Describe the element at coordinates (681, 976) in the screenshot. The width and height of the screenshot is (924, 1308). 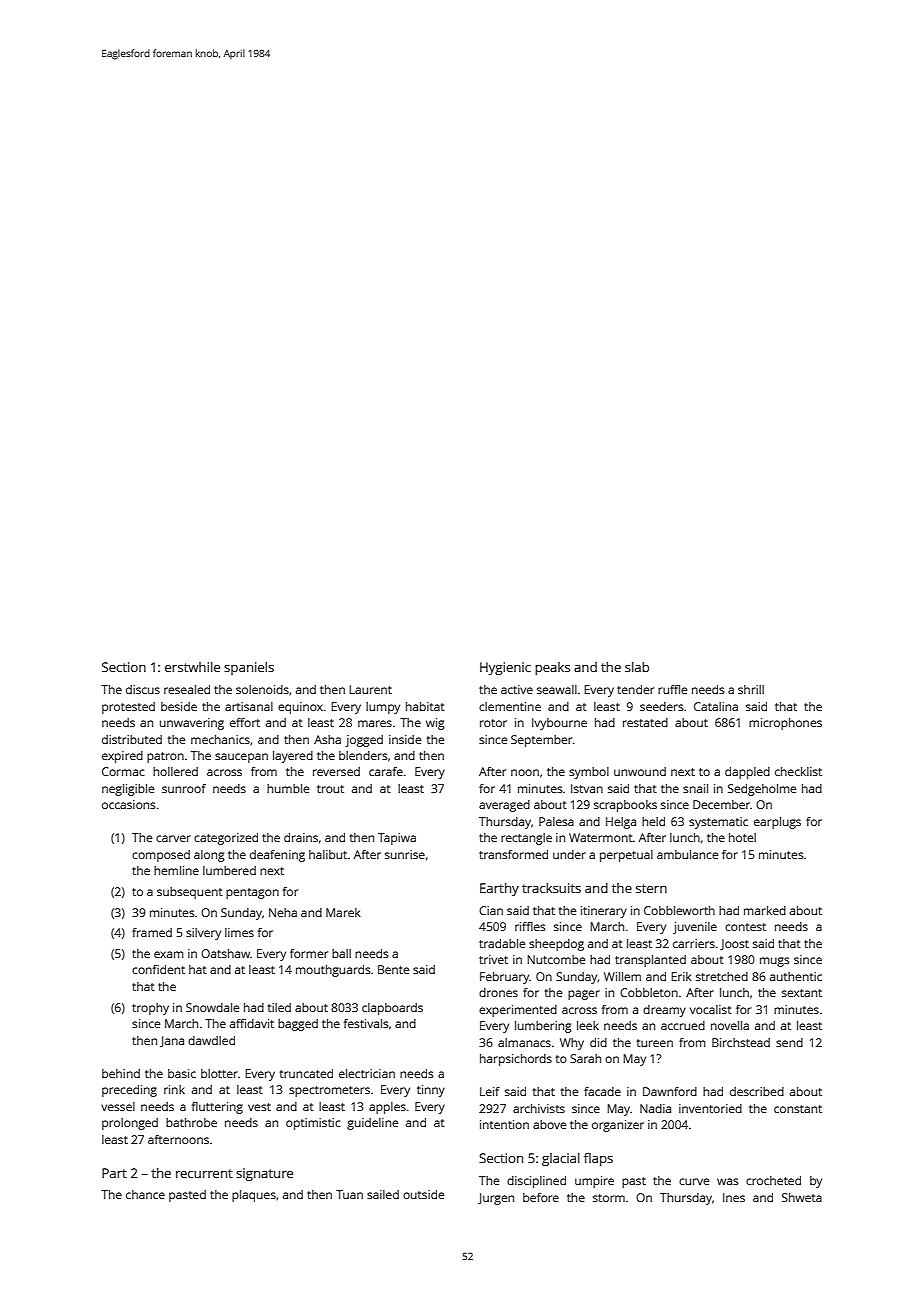
I see `Erik` at that location.
